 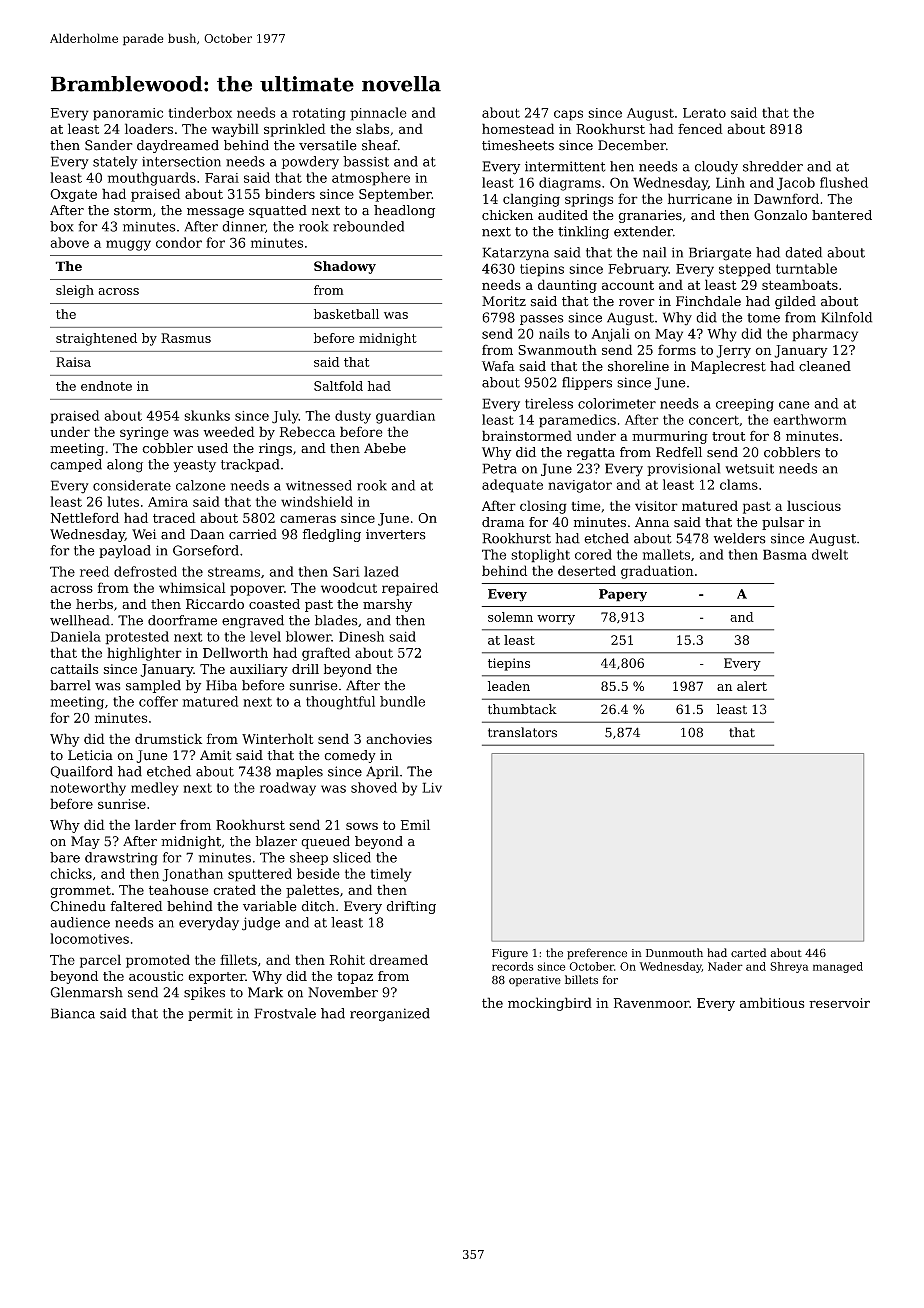 What do you see at coordinates (830, 554) in the document?
I see `dwelt` at bounding box center [830, 554].
